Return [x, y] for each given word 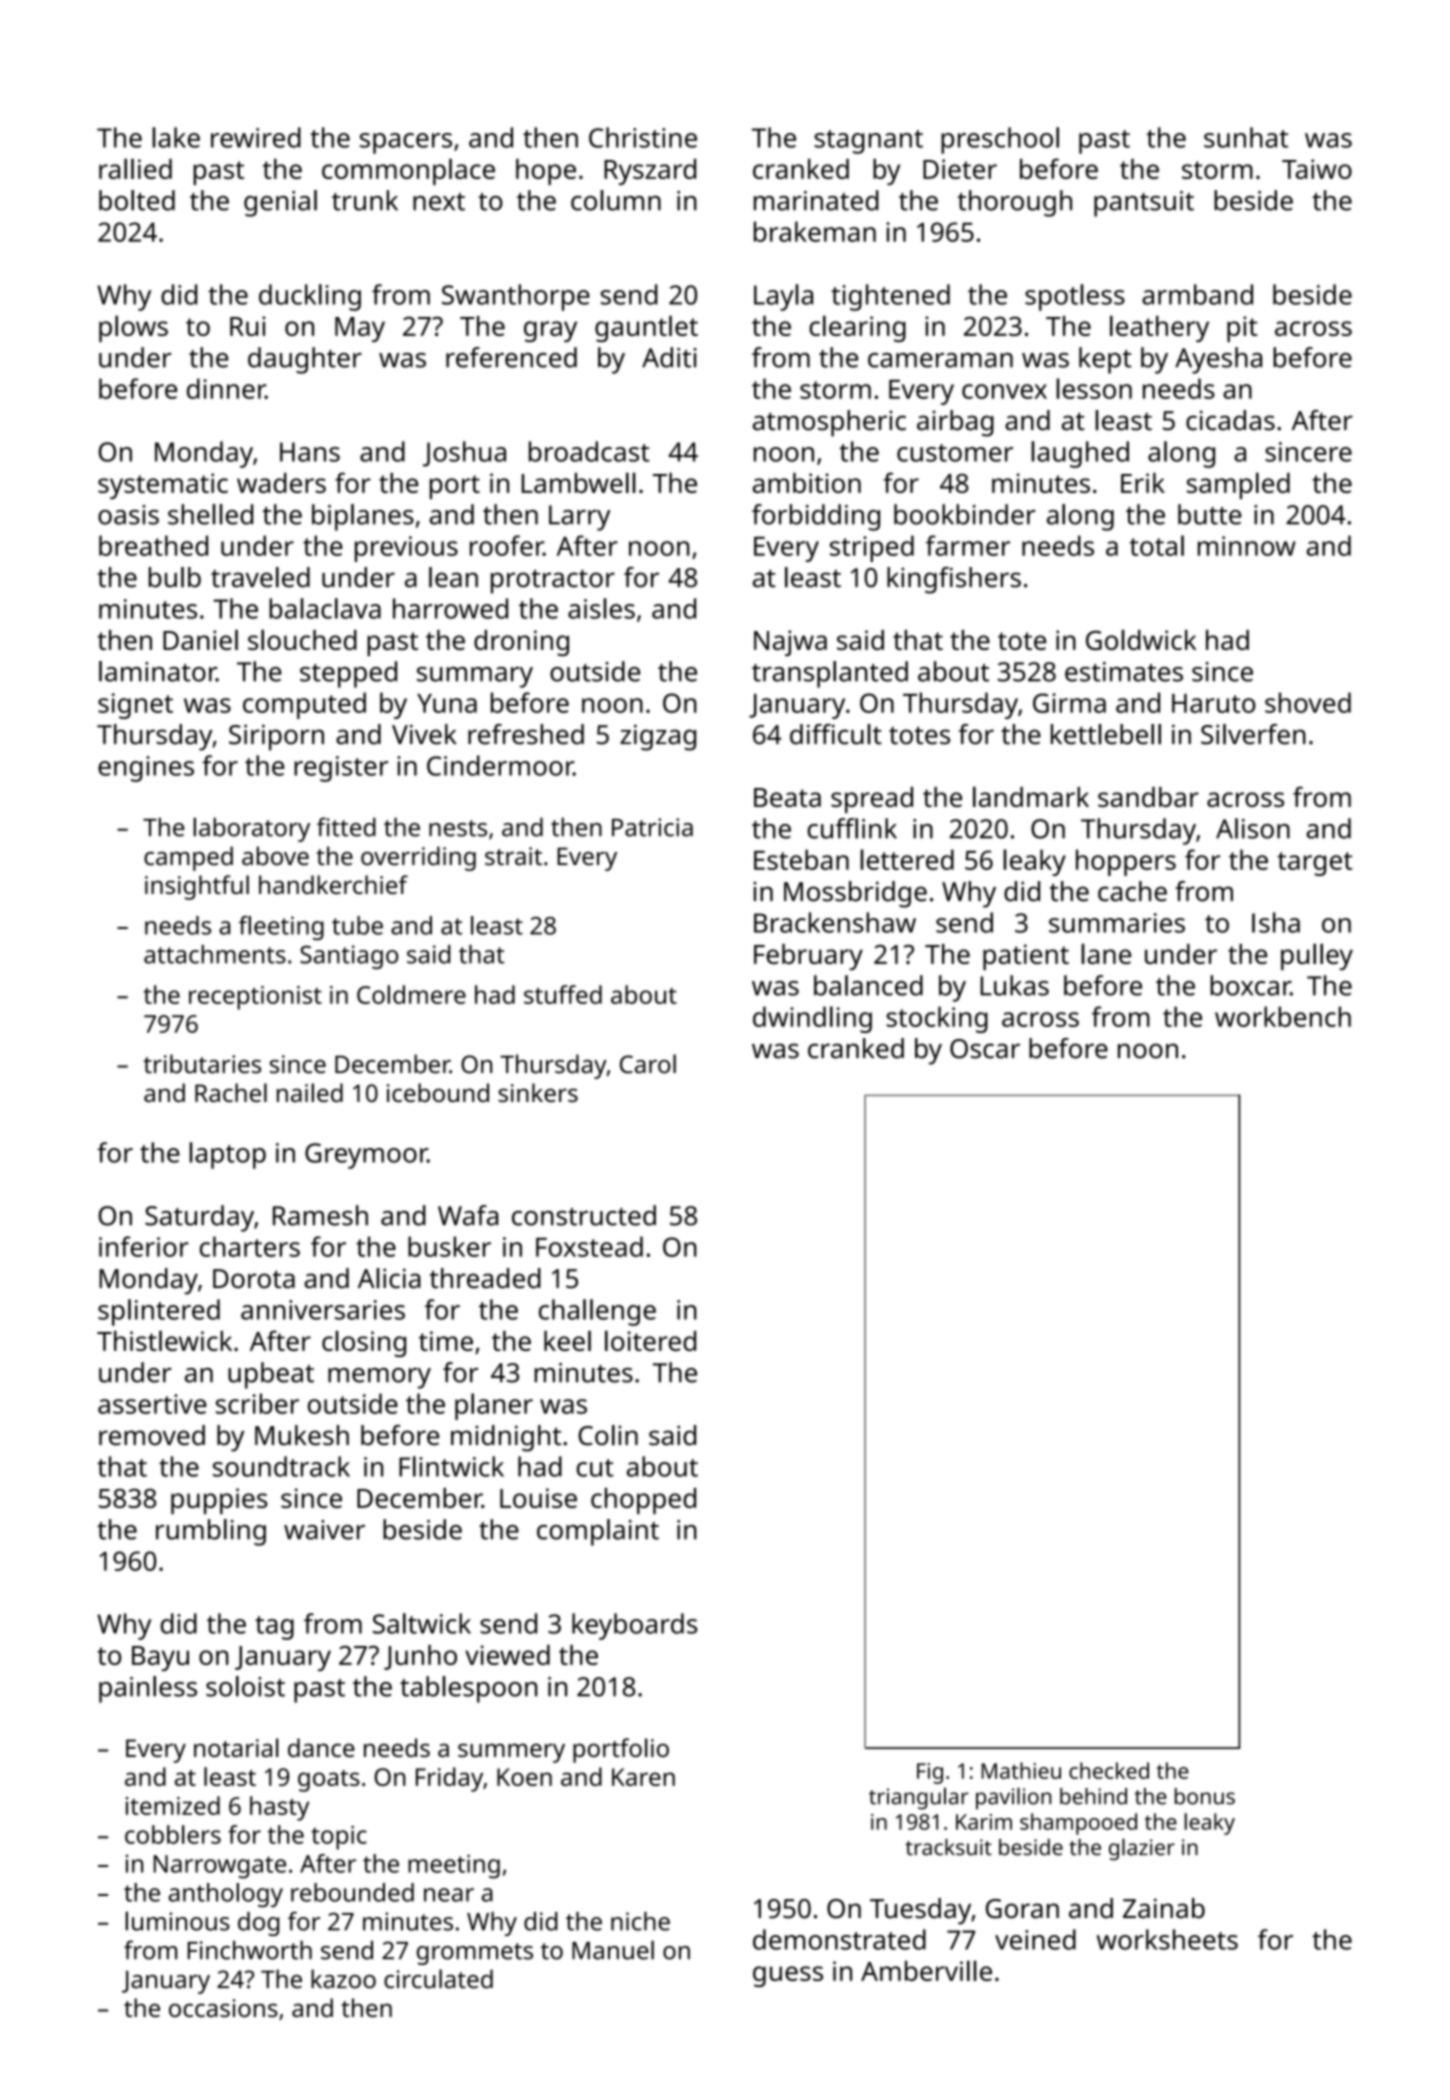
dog [258, 1924]
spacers [406, 143]
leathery [1159, 328]
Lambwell [579, 482]
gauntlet [646, 328]
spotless [1075, 297]
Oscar [985, 1049]
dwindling [812, 1019]
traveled [260, 577]
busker [449, 1246]
